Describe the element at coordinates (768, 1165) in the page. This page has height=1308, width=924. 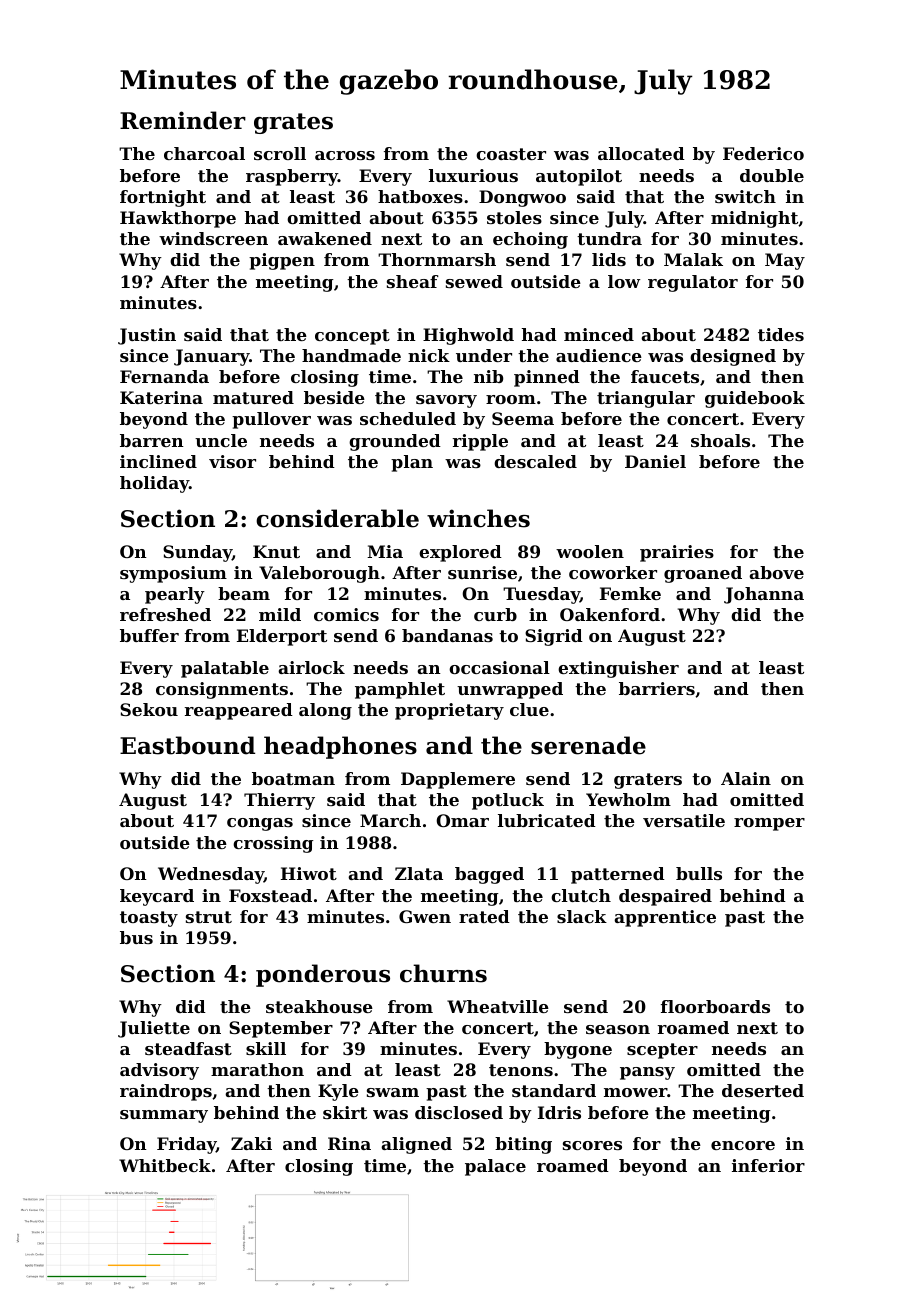
I see `inferior` at that location.
